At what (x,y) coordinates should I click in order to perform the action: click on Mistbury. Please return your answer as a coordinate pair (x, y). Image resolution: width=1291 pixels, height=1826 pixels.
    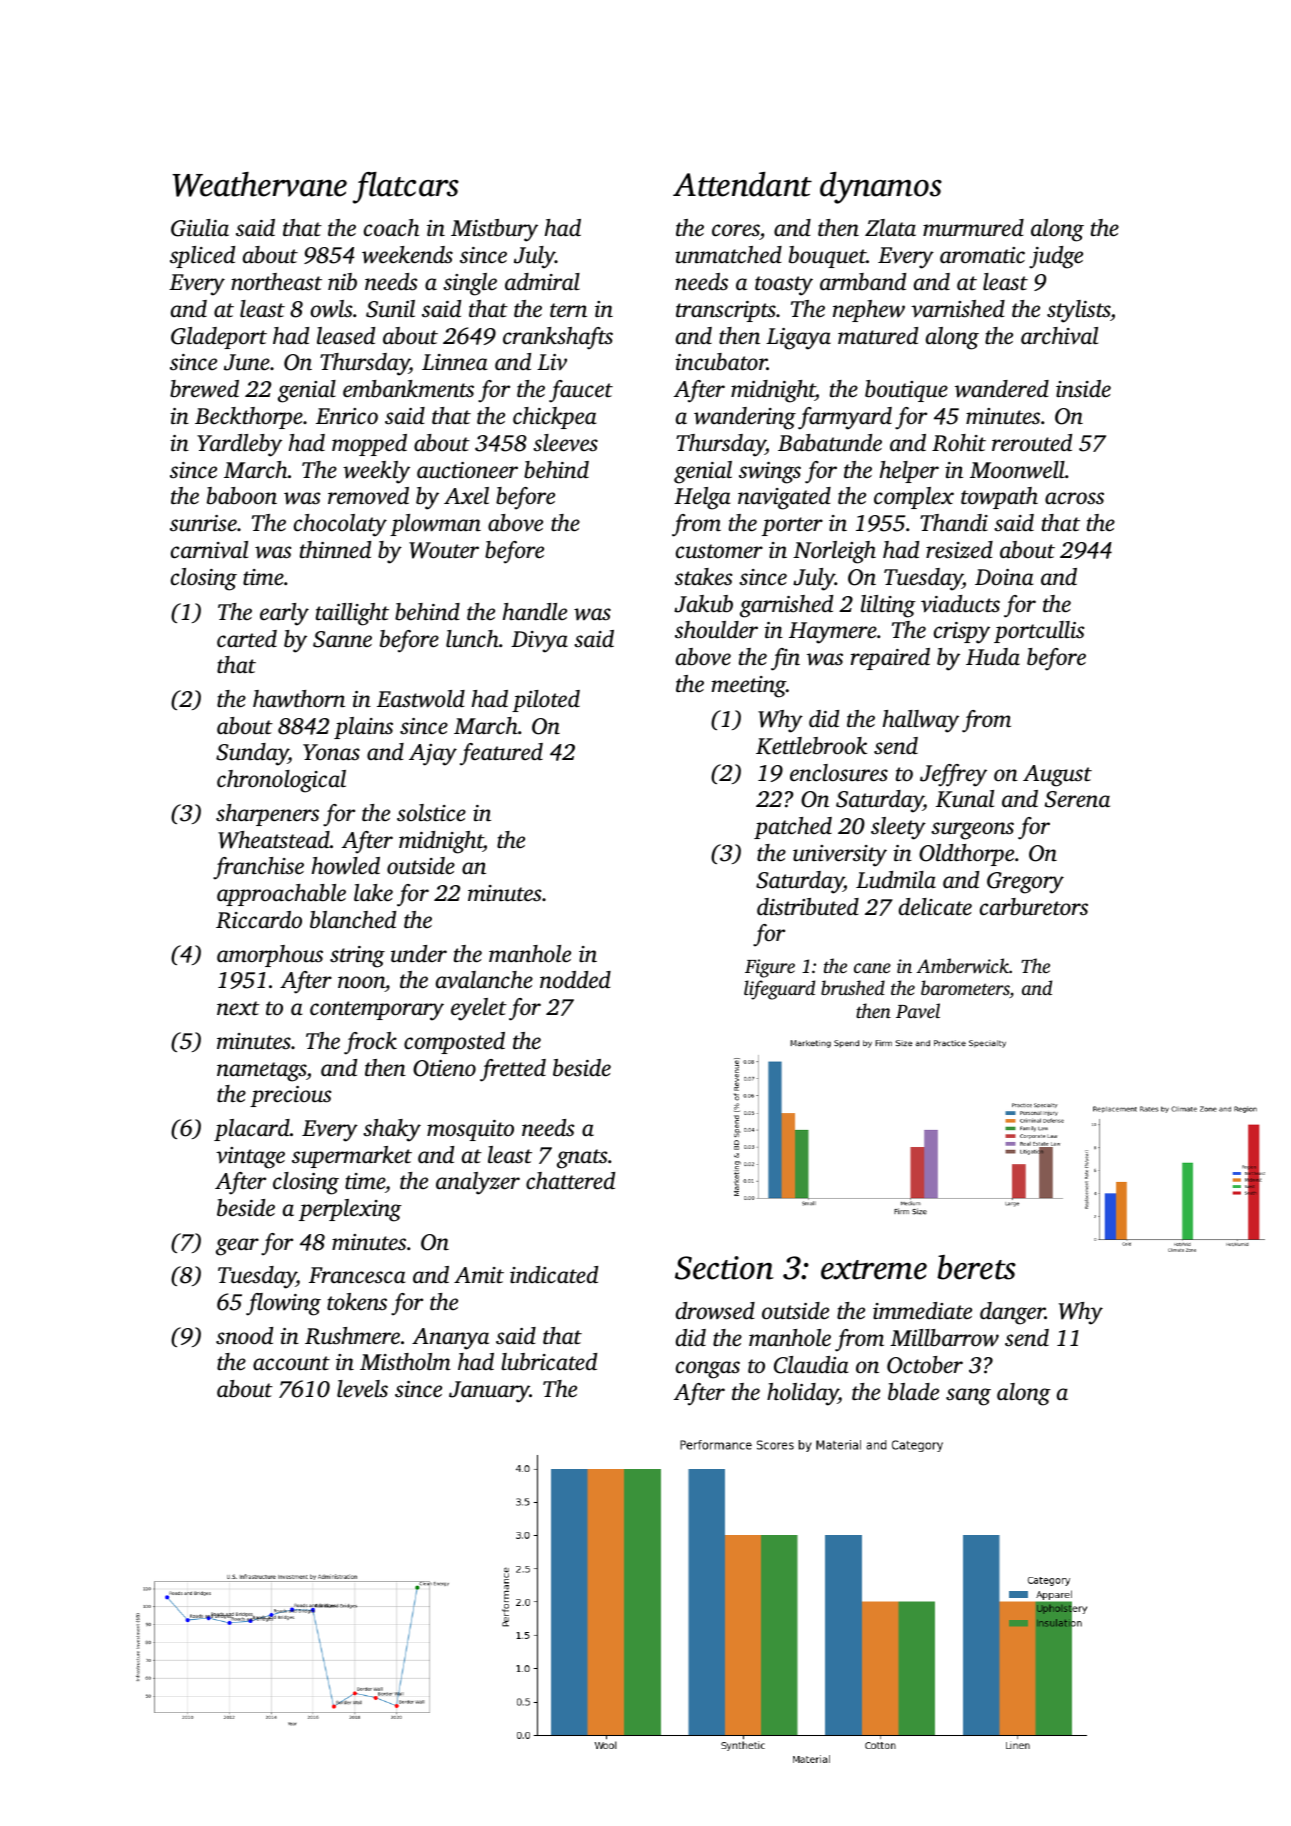
    Looking at the image, I should click on (494, 230).
